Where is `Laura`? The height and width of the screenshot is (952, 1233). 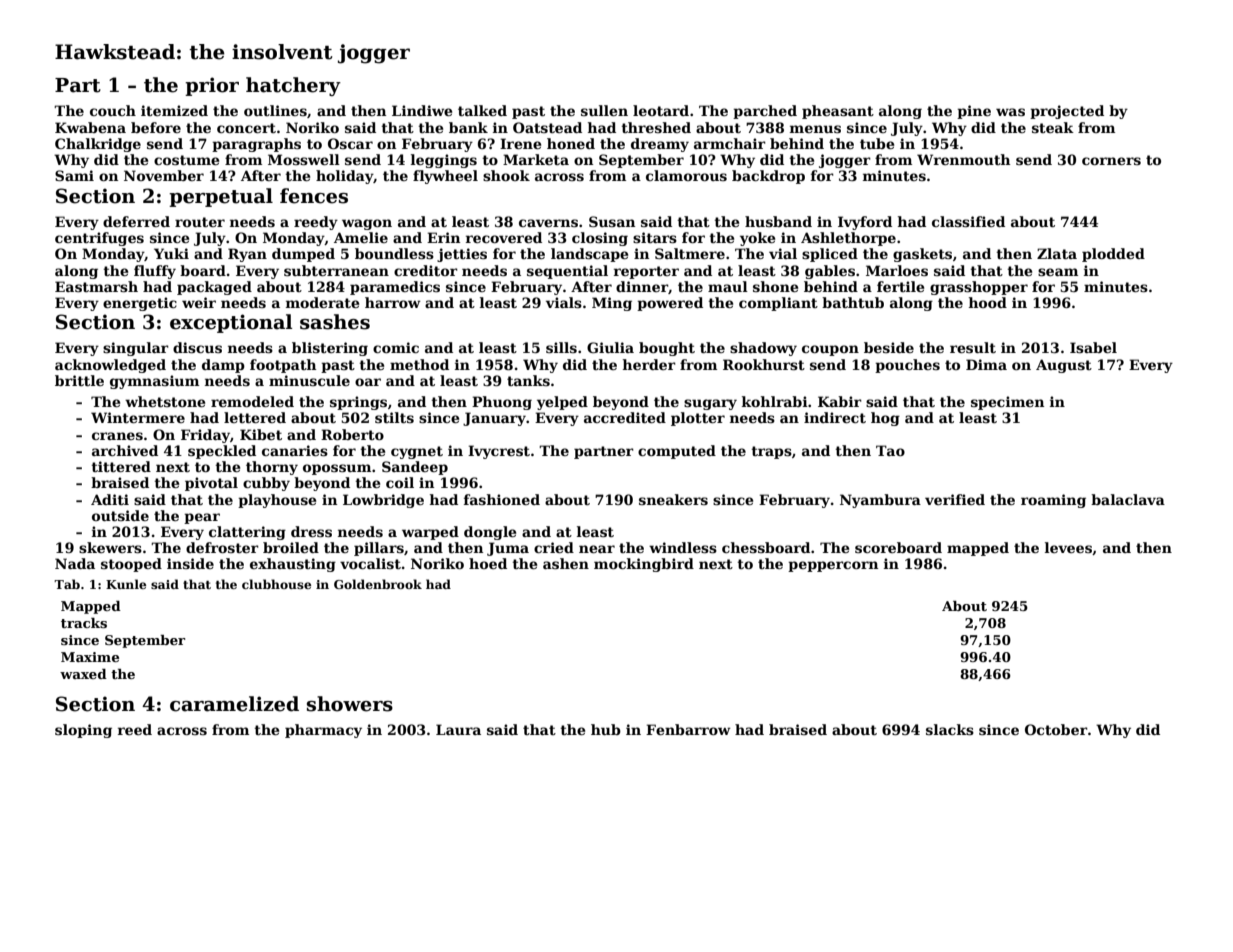
Laura is located at coordinates (458, 729).
